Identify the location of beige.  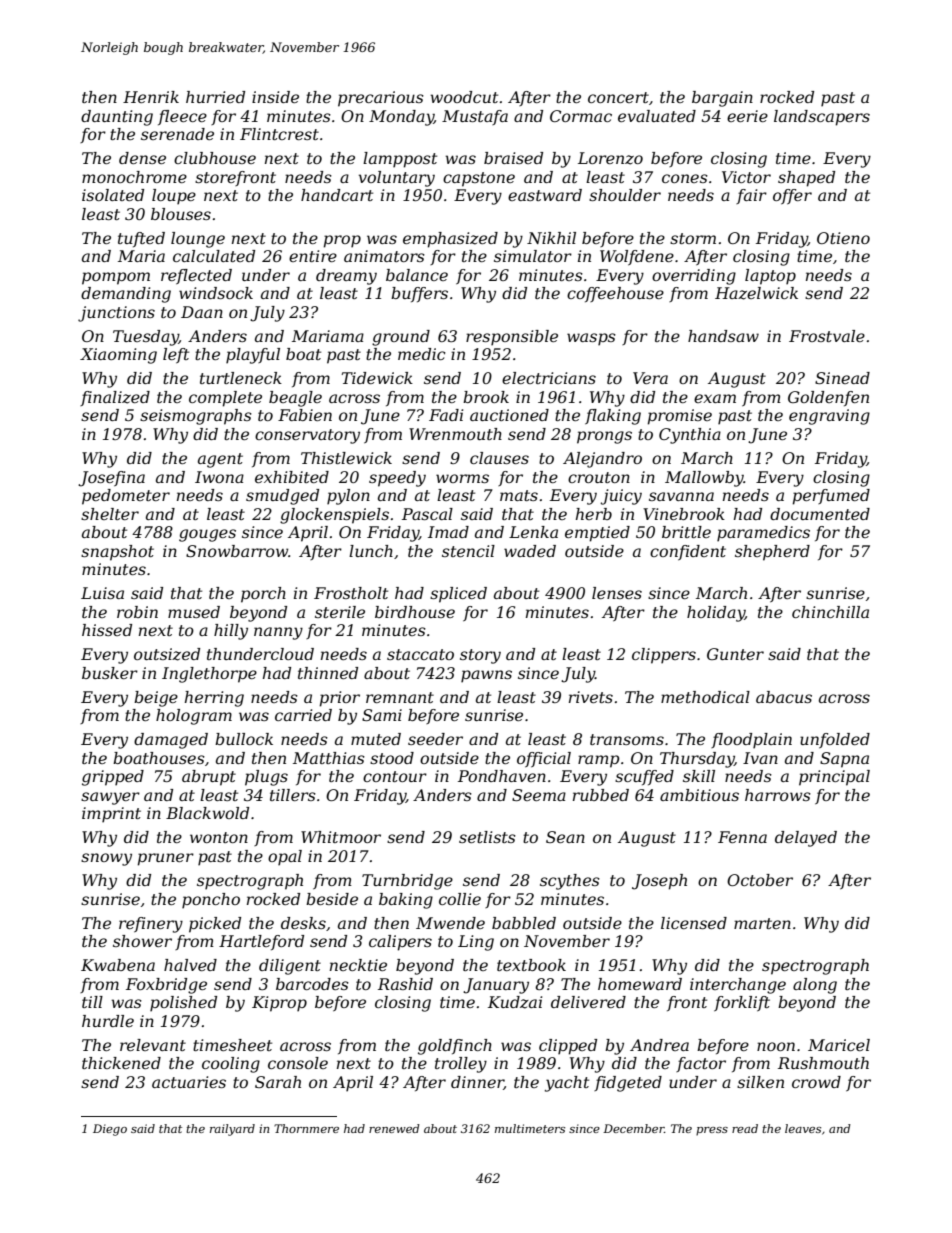
(156, 699).
